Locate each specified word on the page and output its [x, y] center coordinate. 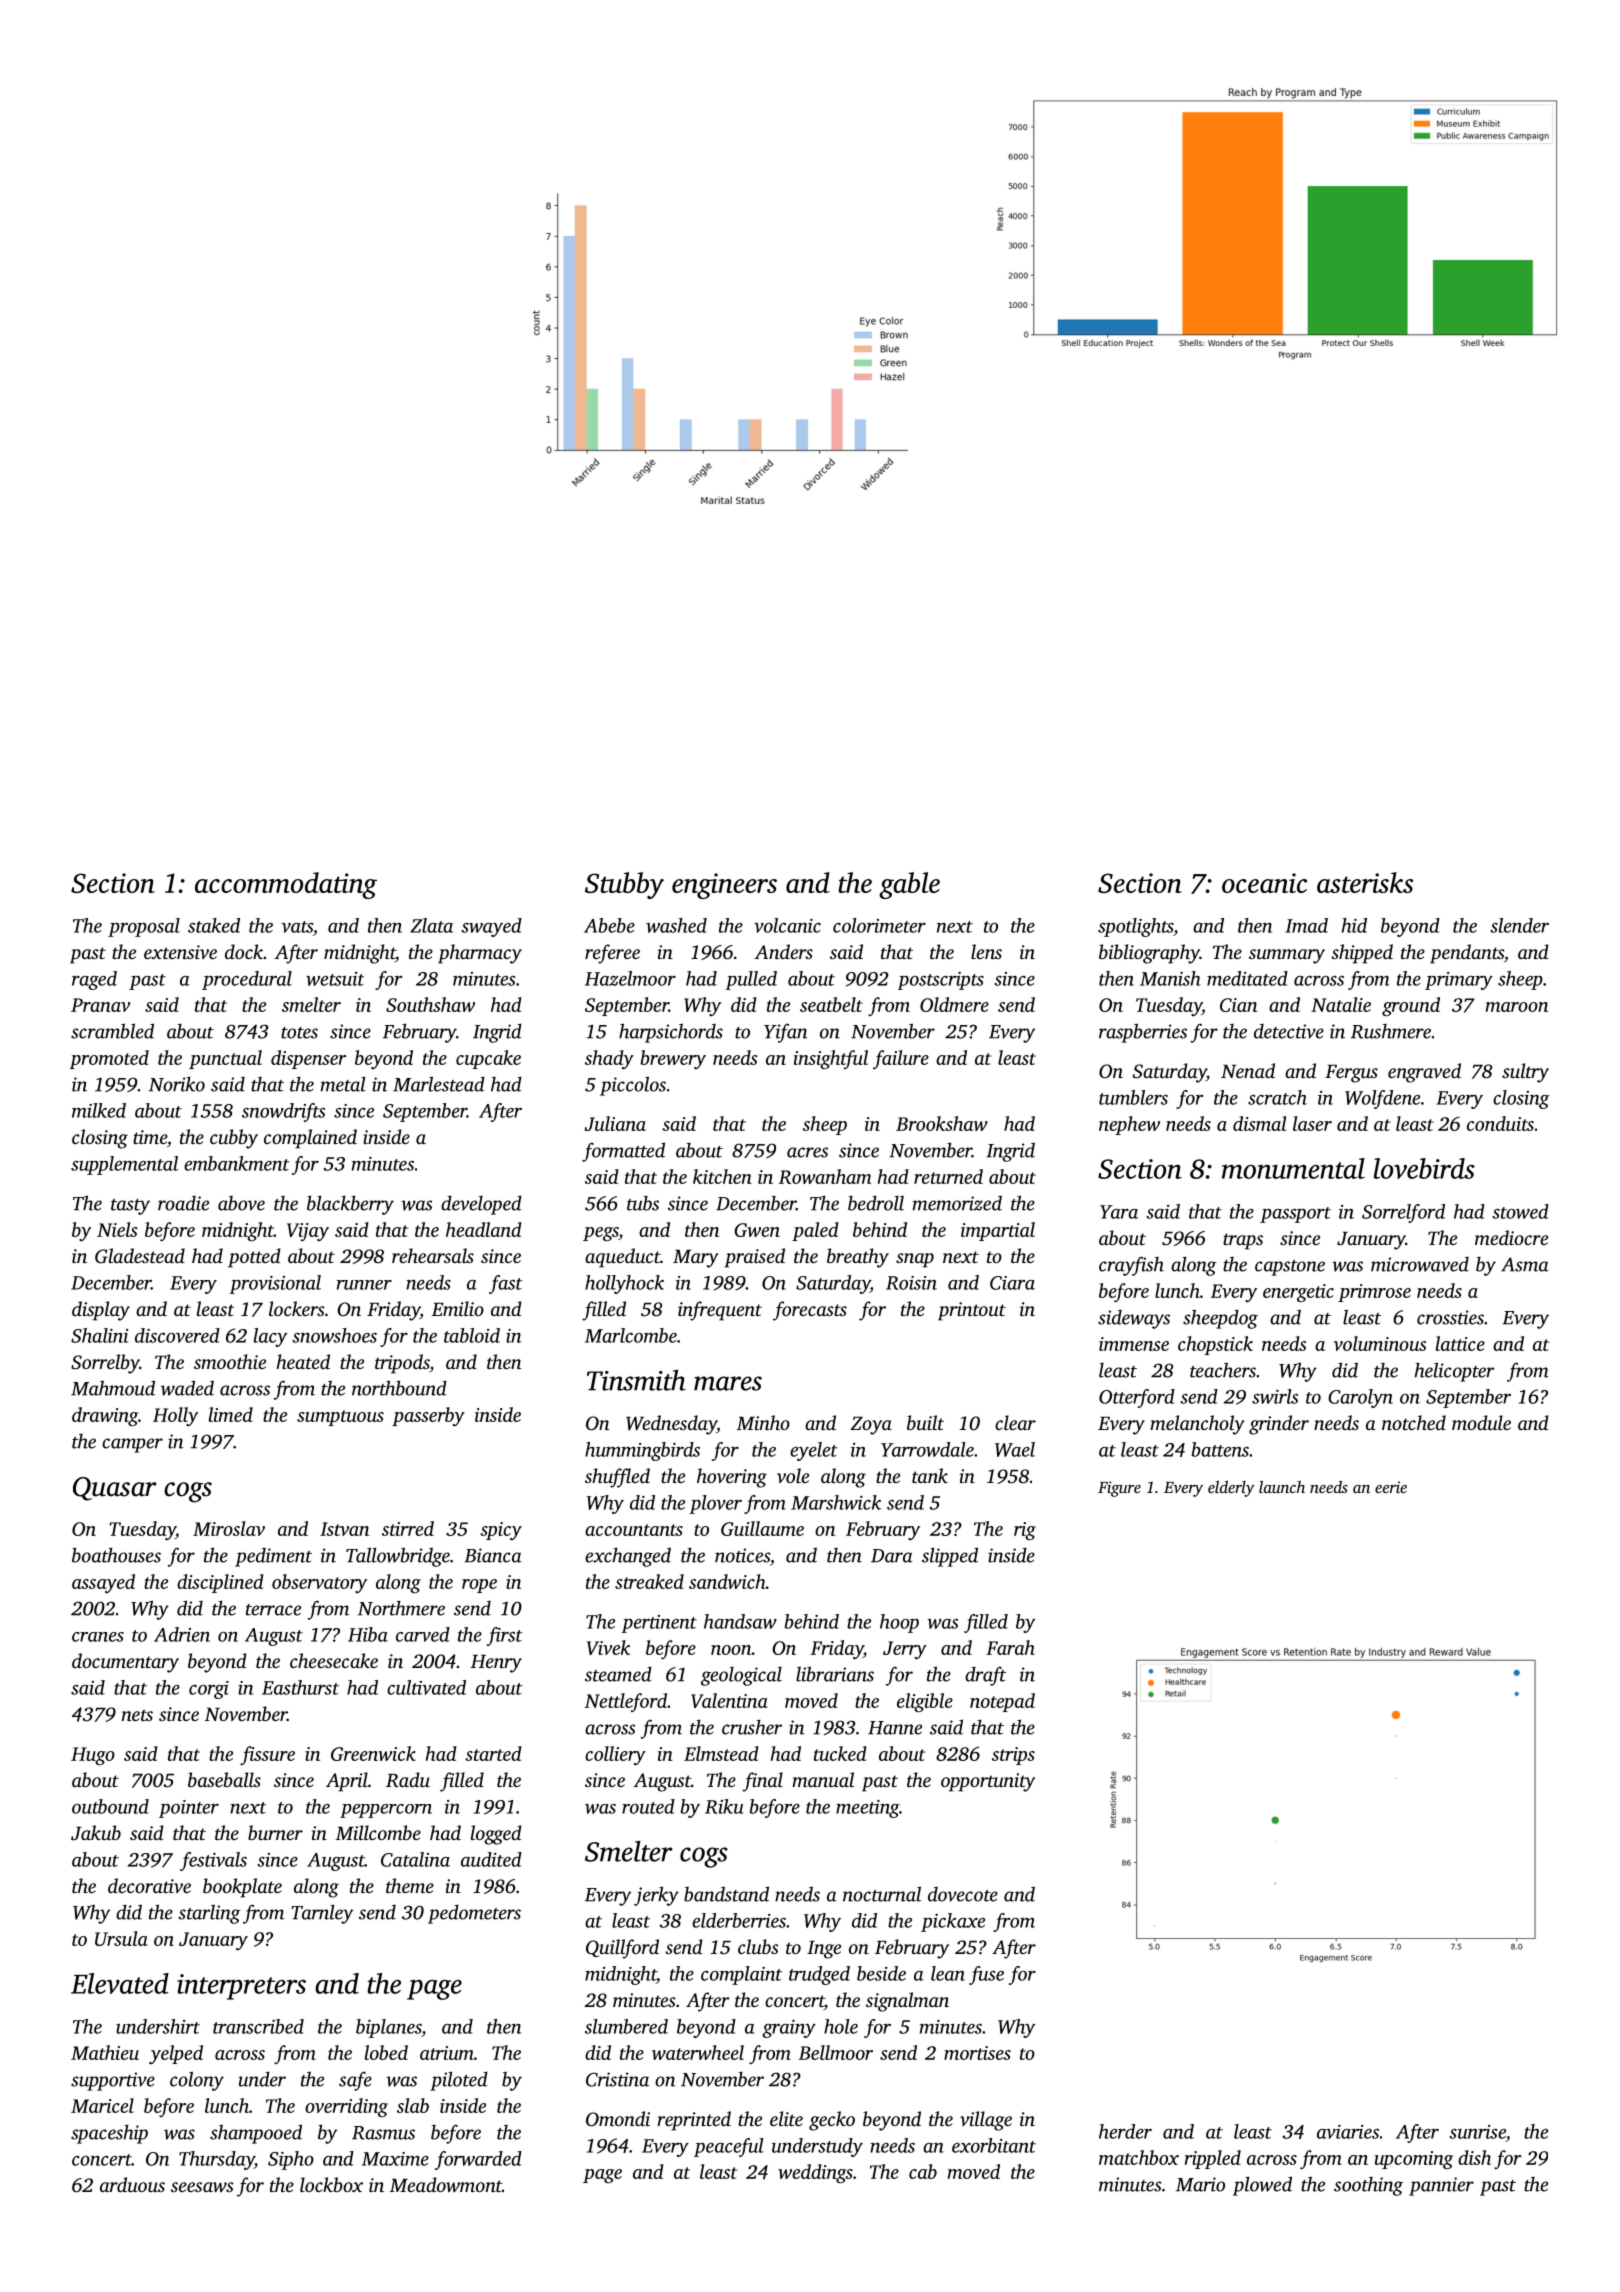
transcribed [258, 2026]
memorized [957, 1203]
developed [481, 1205]
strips [1013, 1756]
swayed [491, 927]
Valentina [729, 1700]
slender [1519, 925]
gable [909, 885]
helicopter [1455, 1372]
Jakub [96, 1833]
